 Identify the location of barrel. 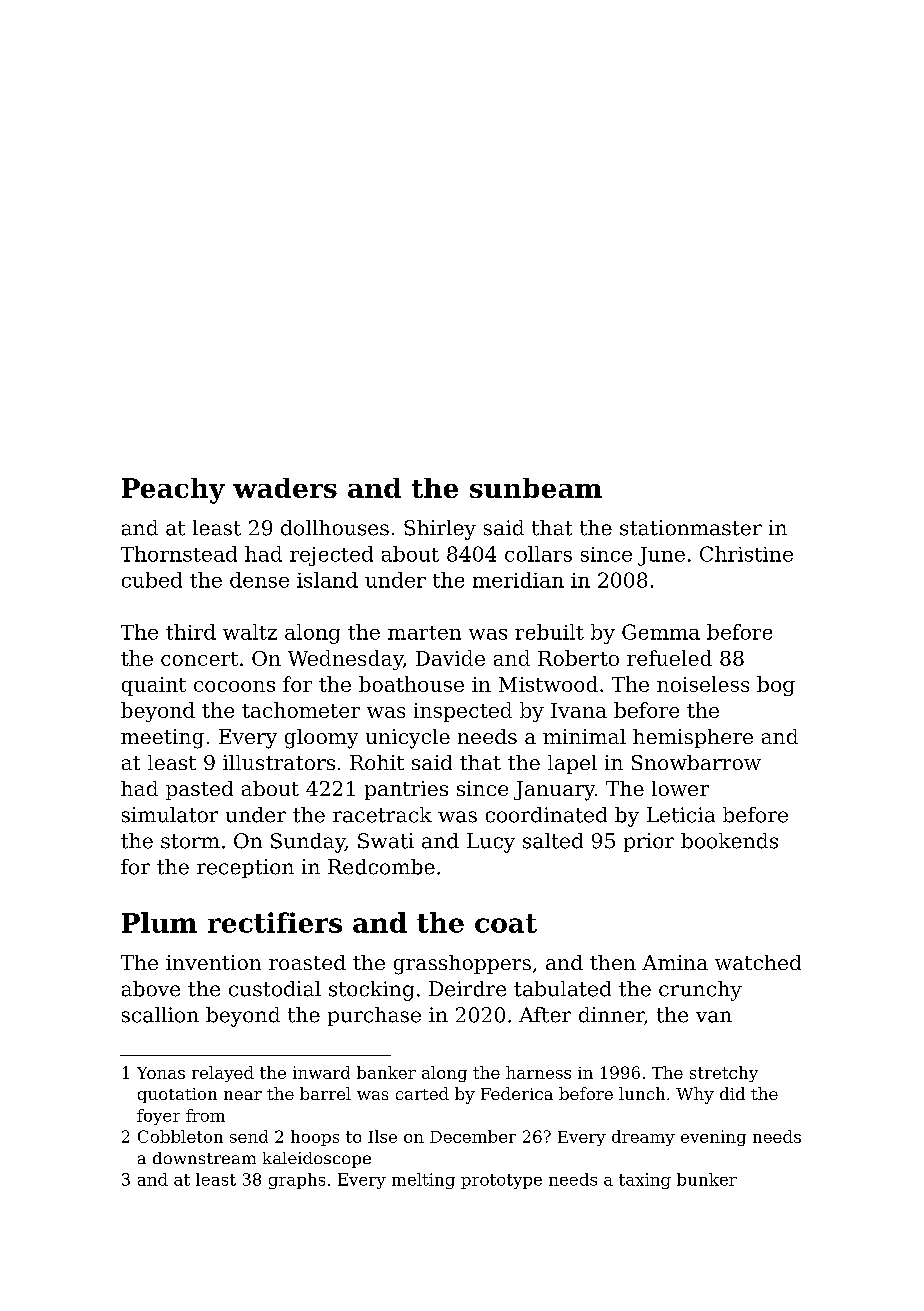
(325, 1093).
